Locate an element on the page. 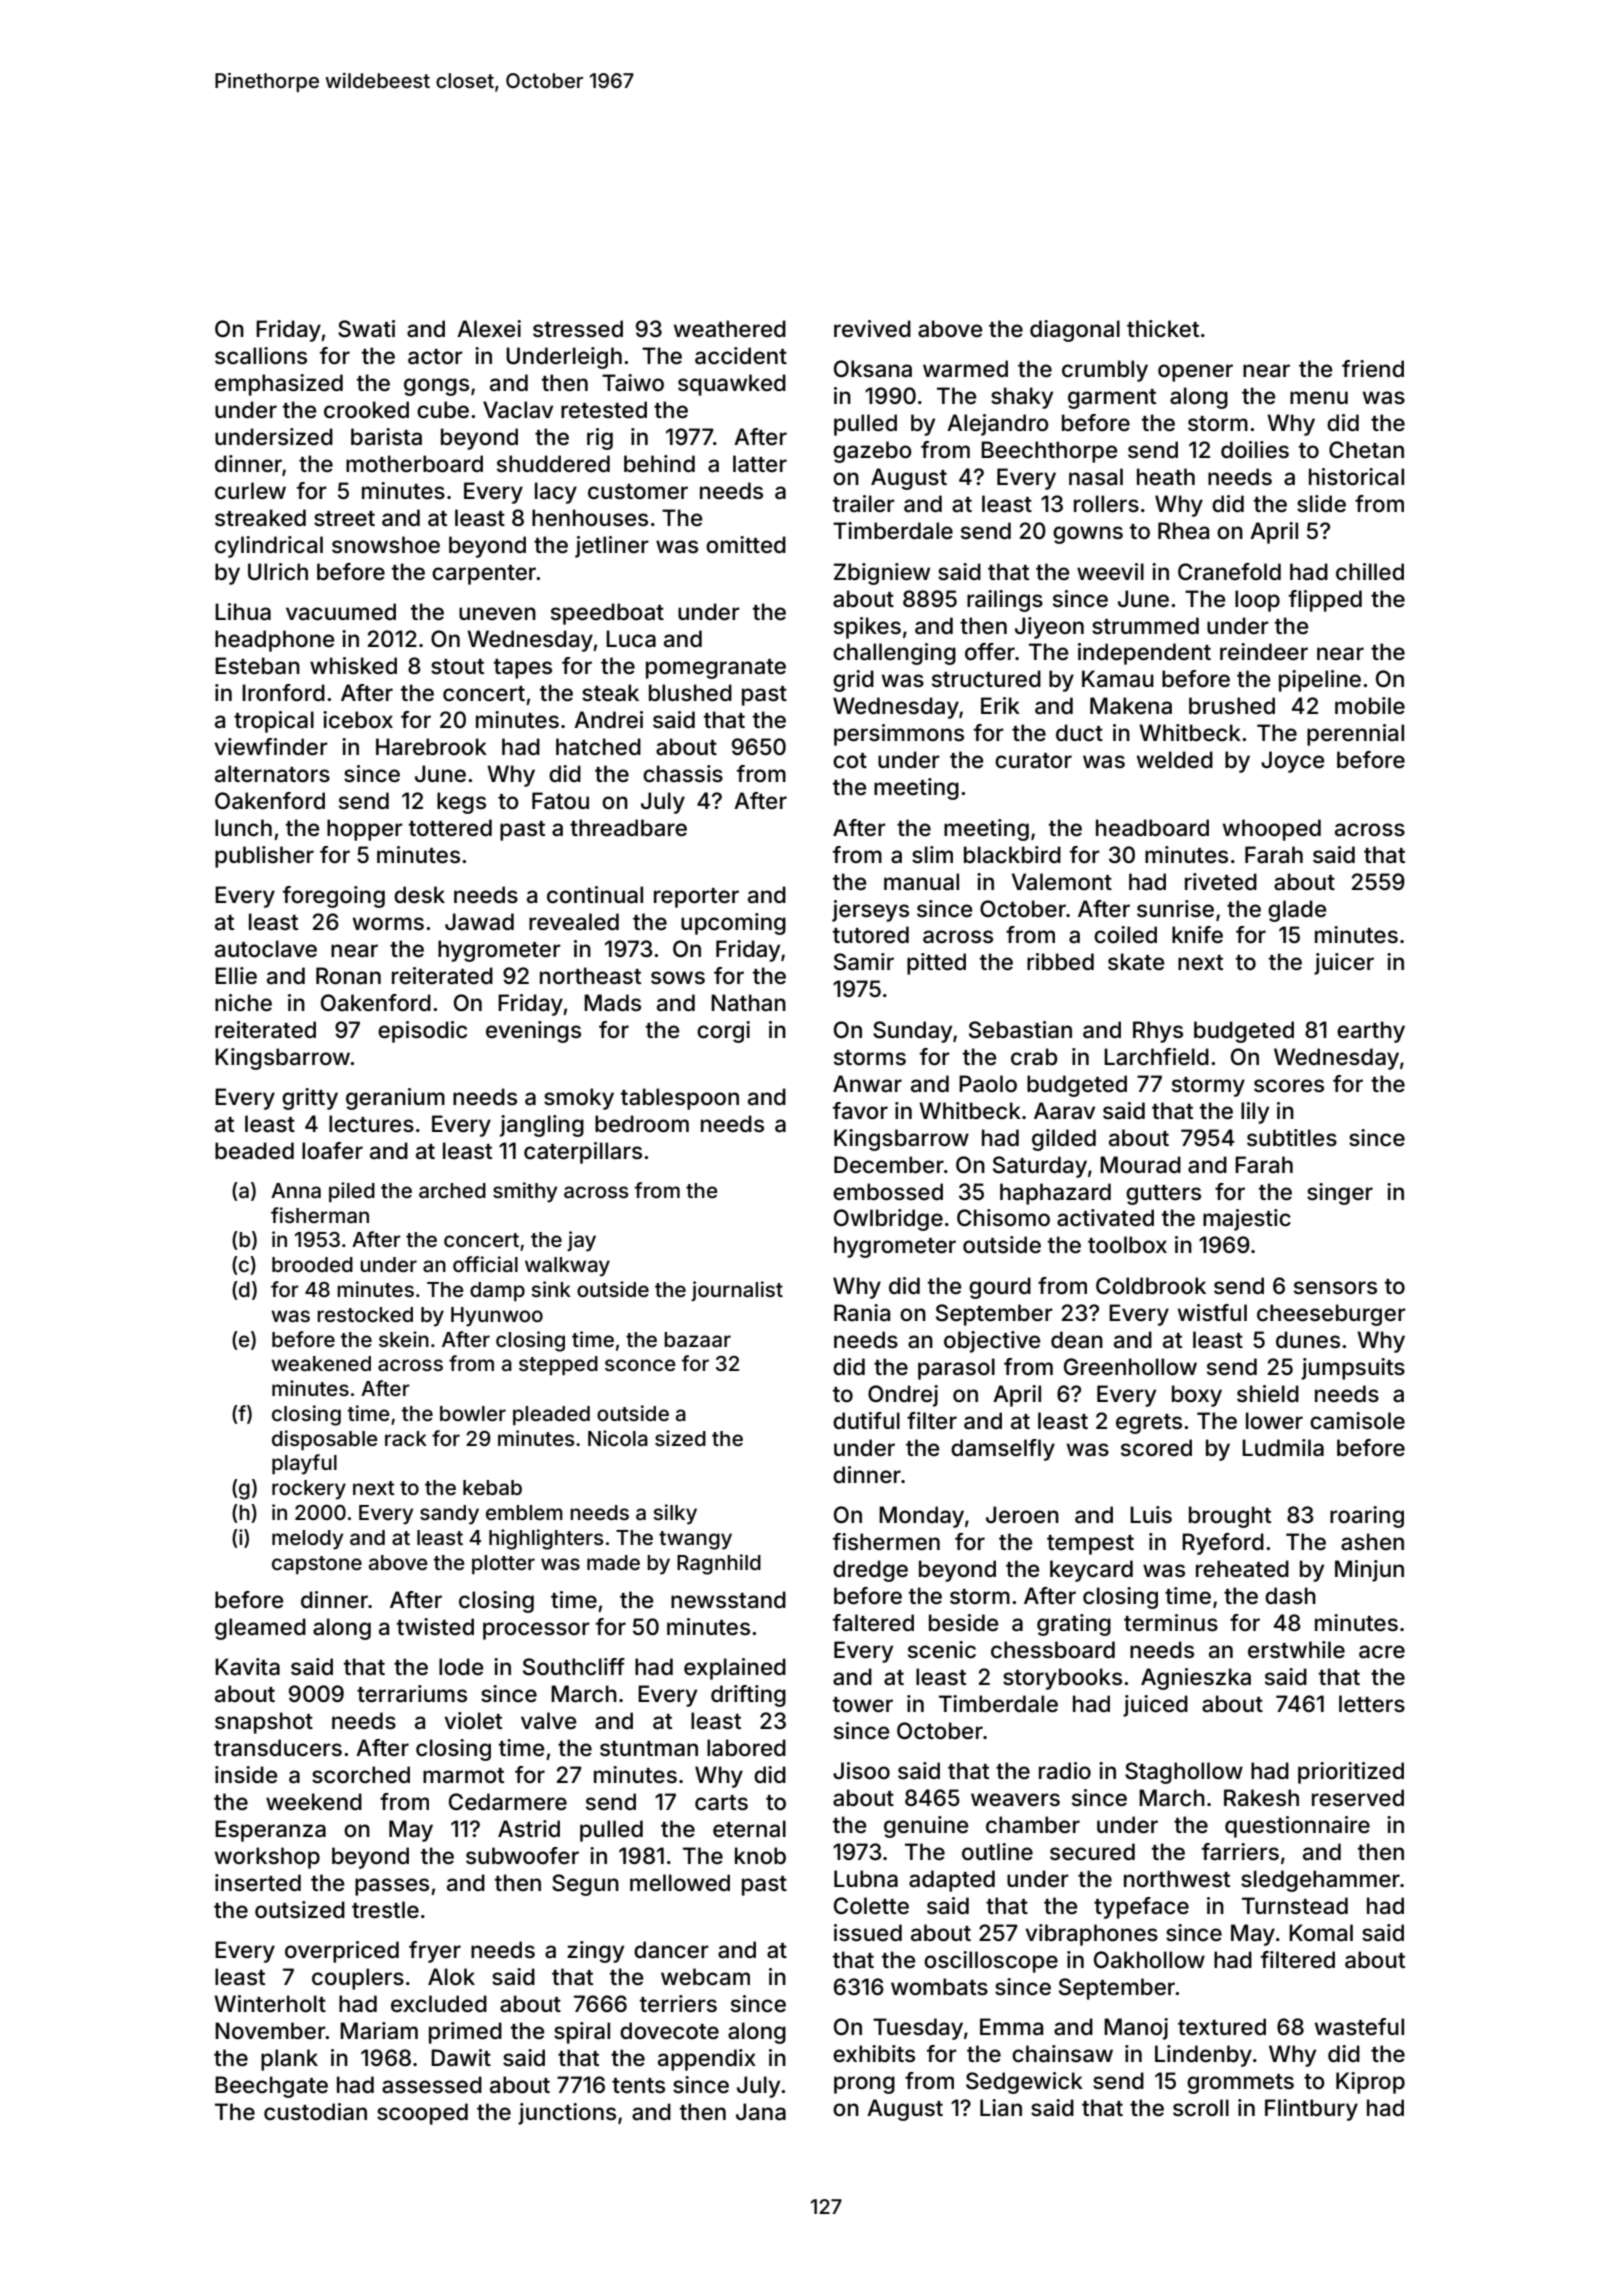 The height and width of the image is (2292, 1620). trestle is located at coordinates (385, 1910).
